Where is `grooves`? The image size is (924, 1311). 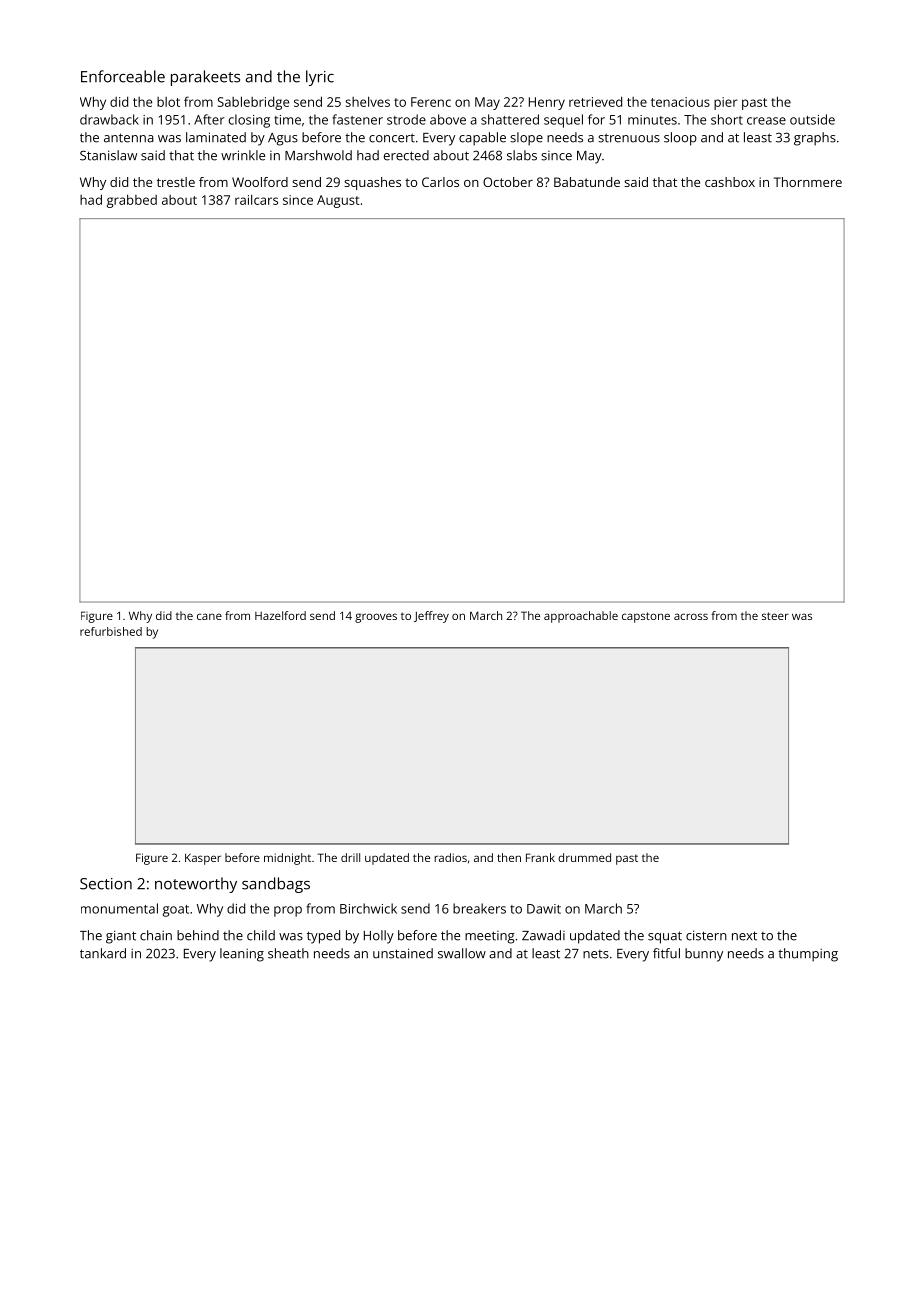 grooves is located at coordinates (376, 618).
